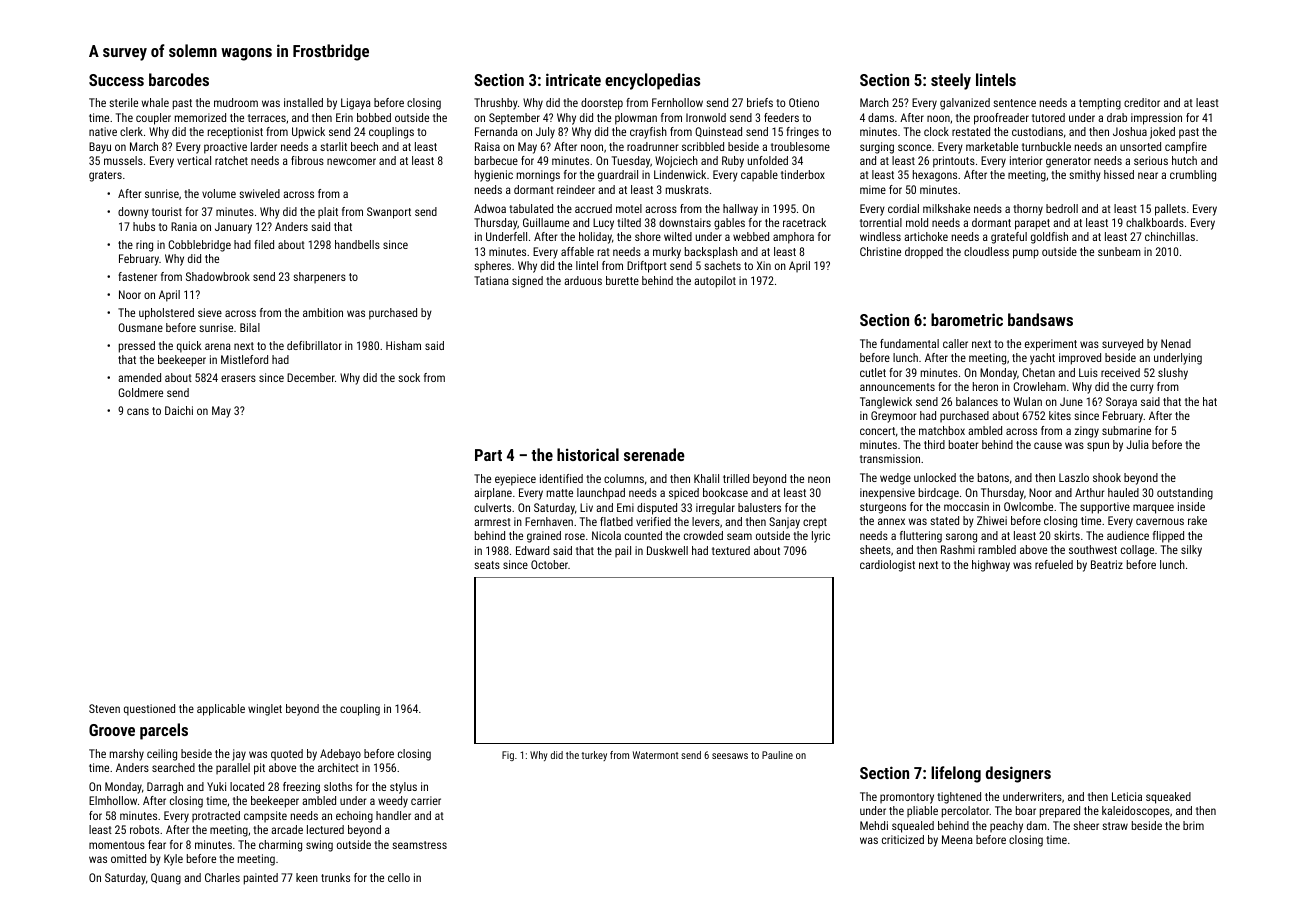 The width and height of the image is (1308, 924). Describe the element at coordinates (654, 454) in the image. I see `serenade` at that location.
